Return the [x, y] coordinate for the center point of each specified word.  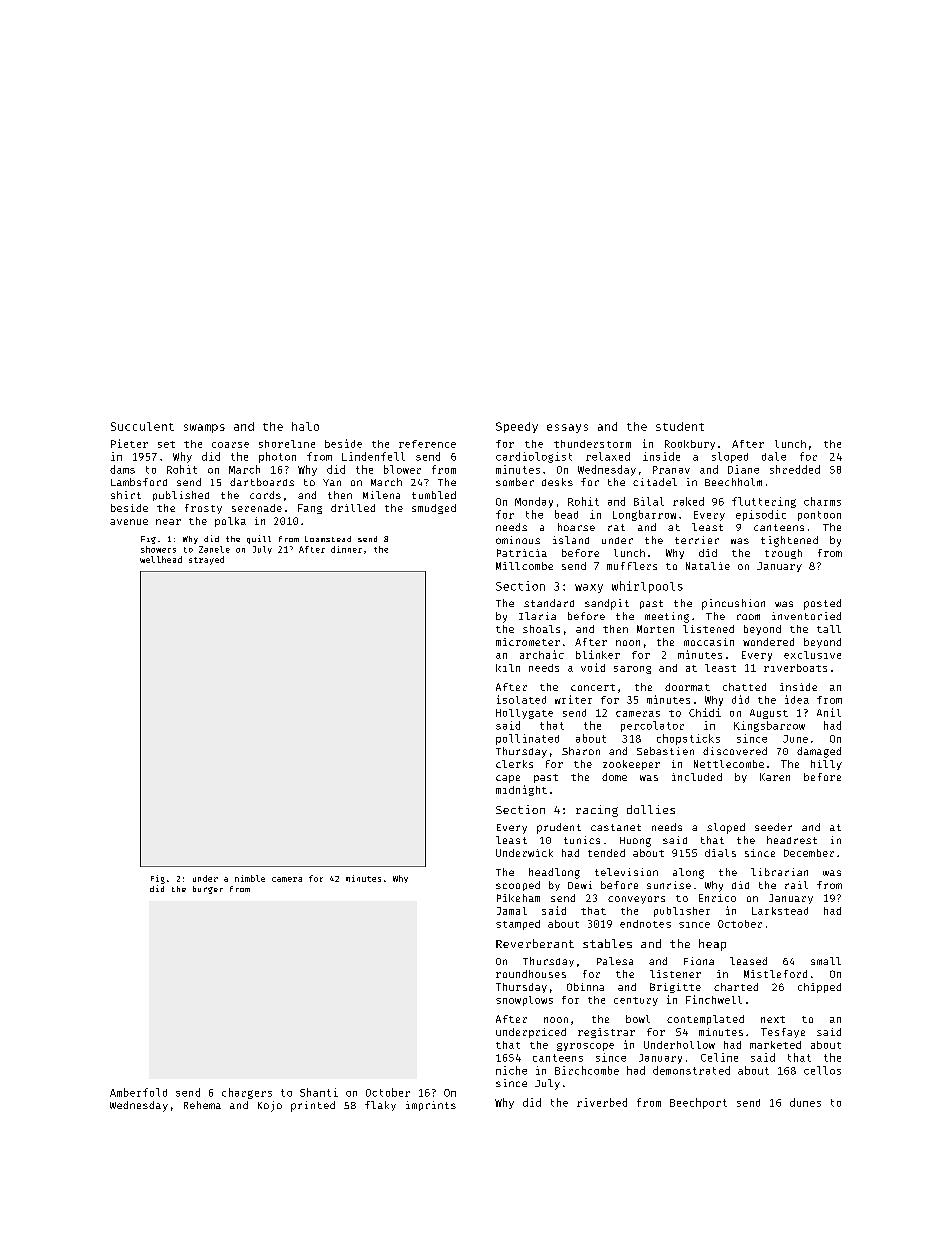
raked [688, 501]
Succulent [142, 426]
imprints [431, 1106]
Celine [719, 1057]
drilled [353, 508]
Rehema [202, 1105]
